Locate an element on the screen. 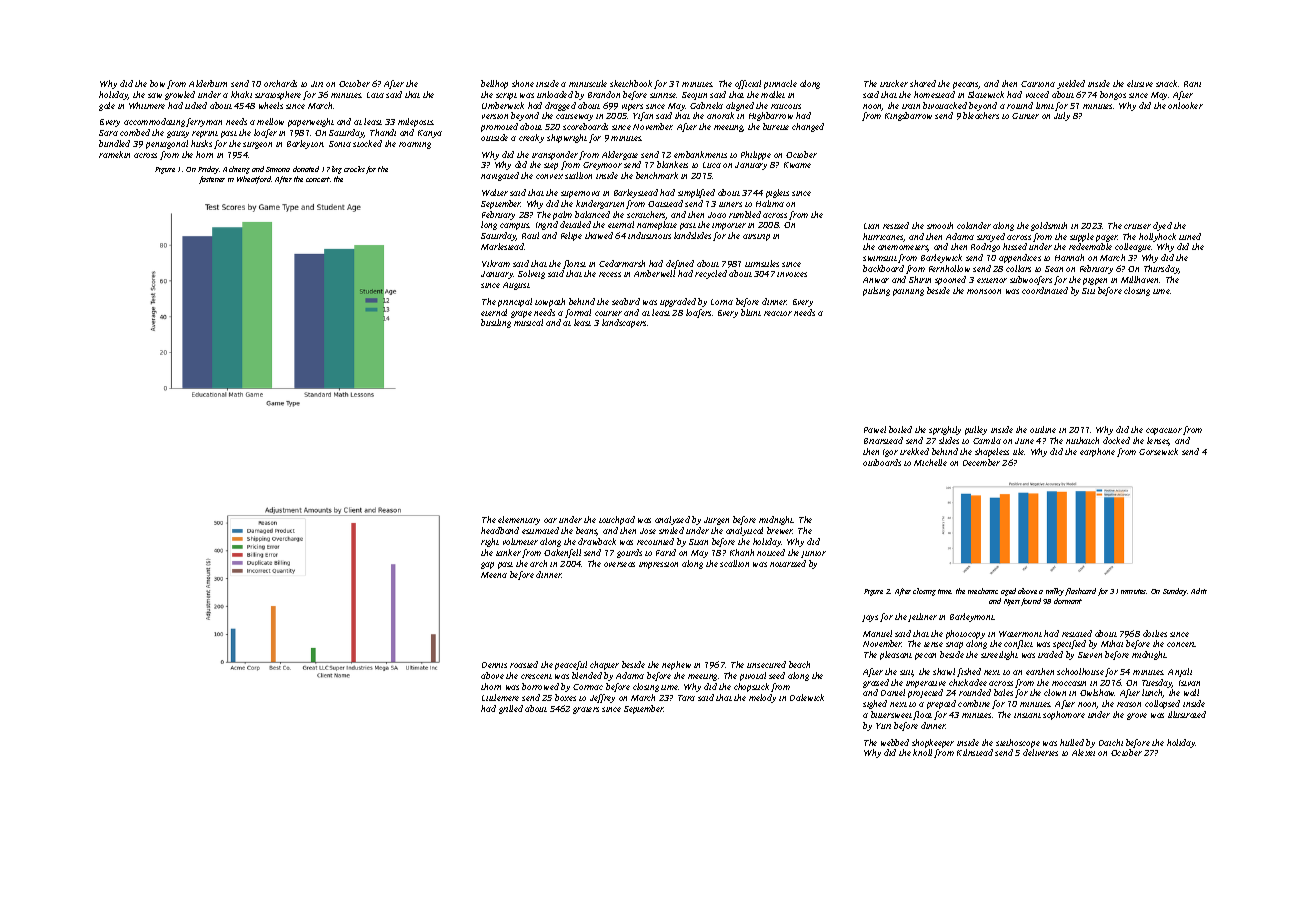 This screenshot has width=1308, height=924. Millhaven is located at coordinates (1140, 279).
